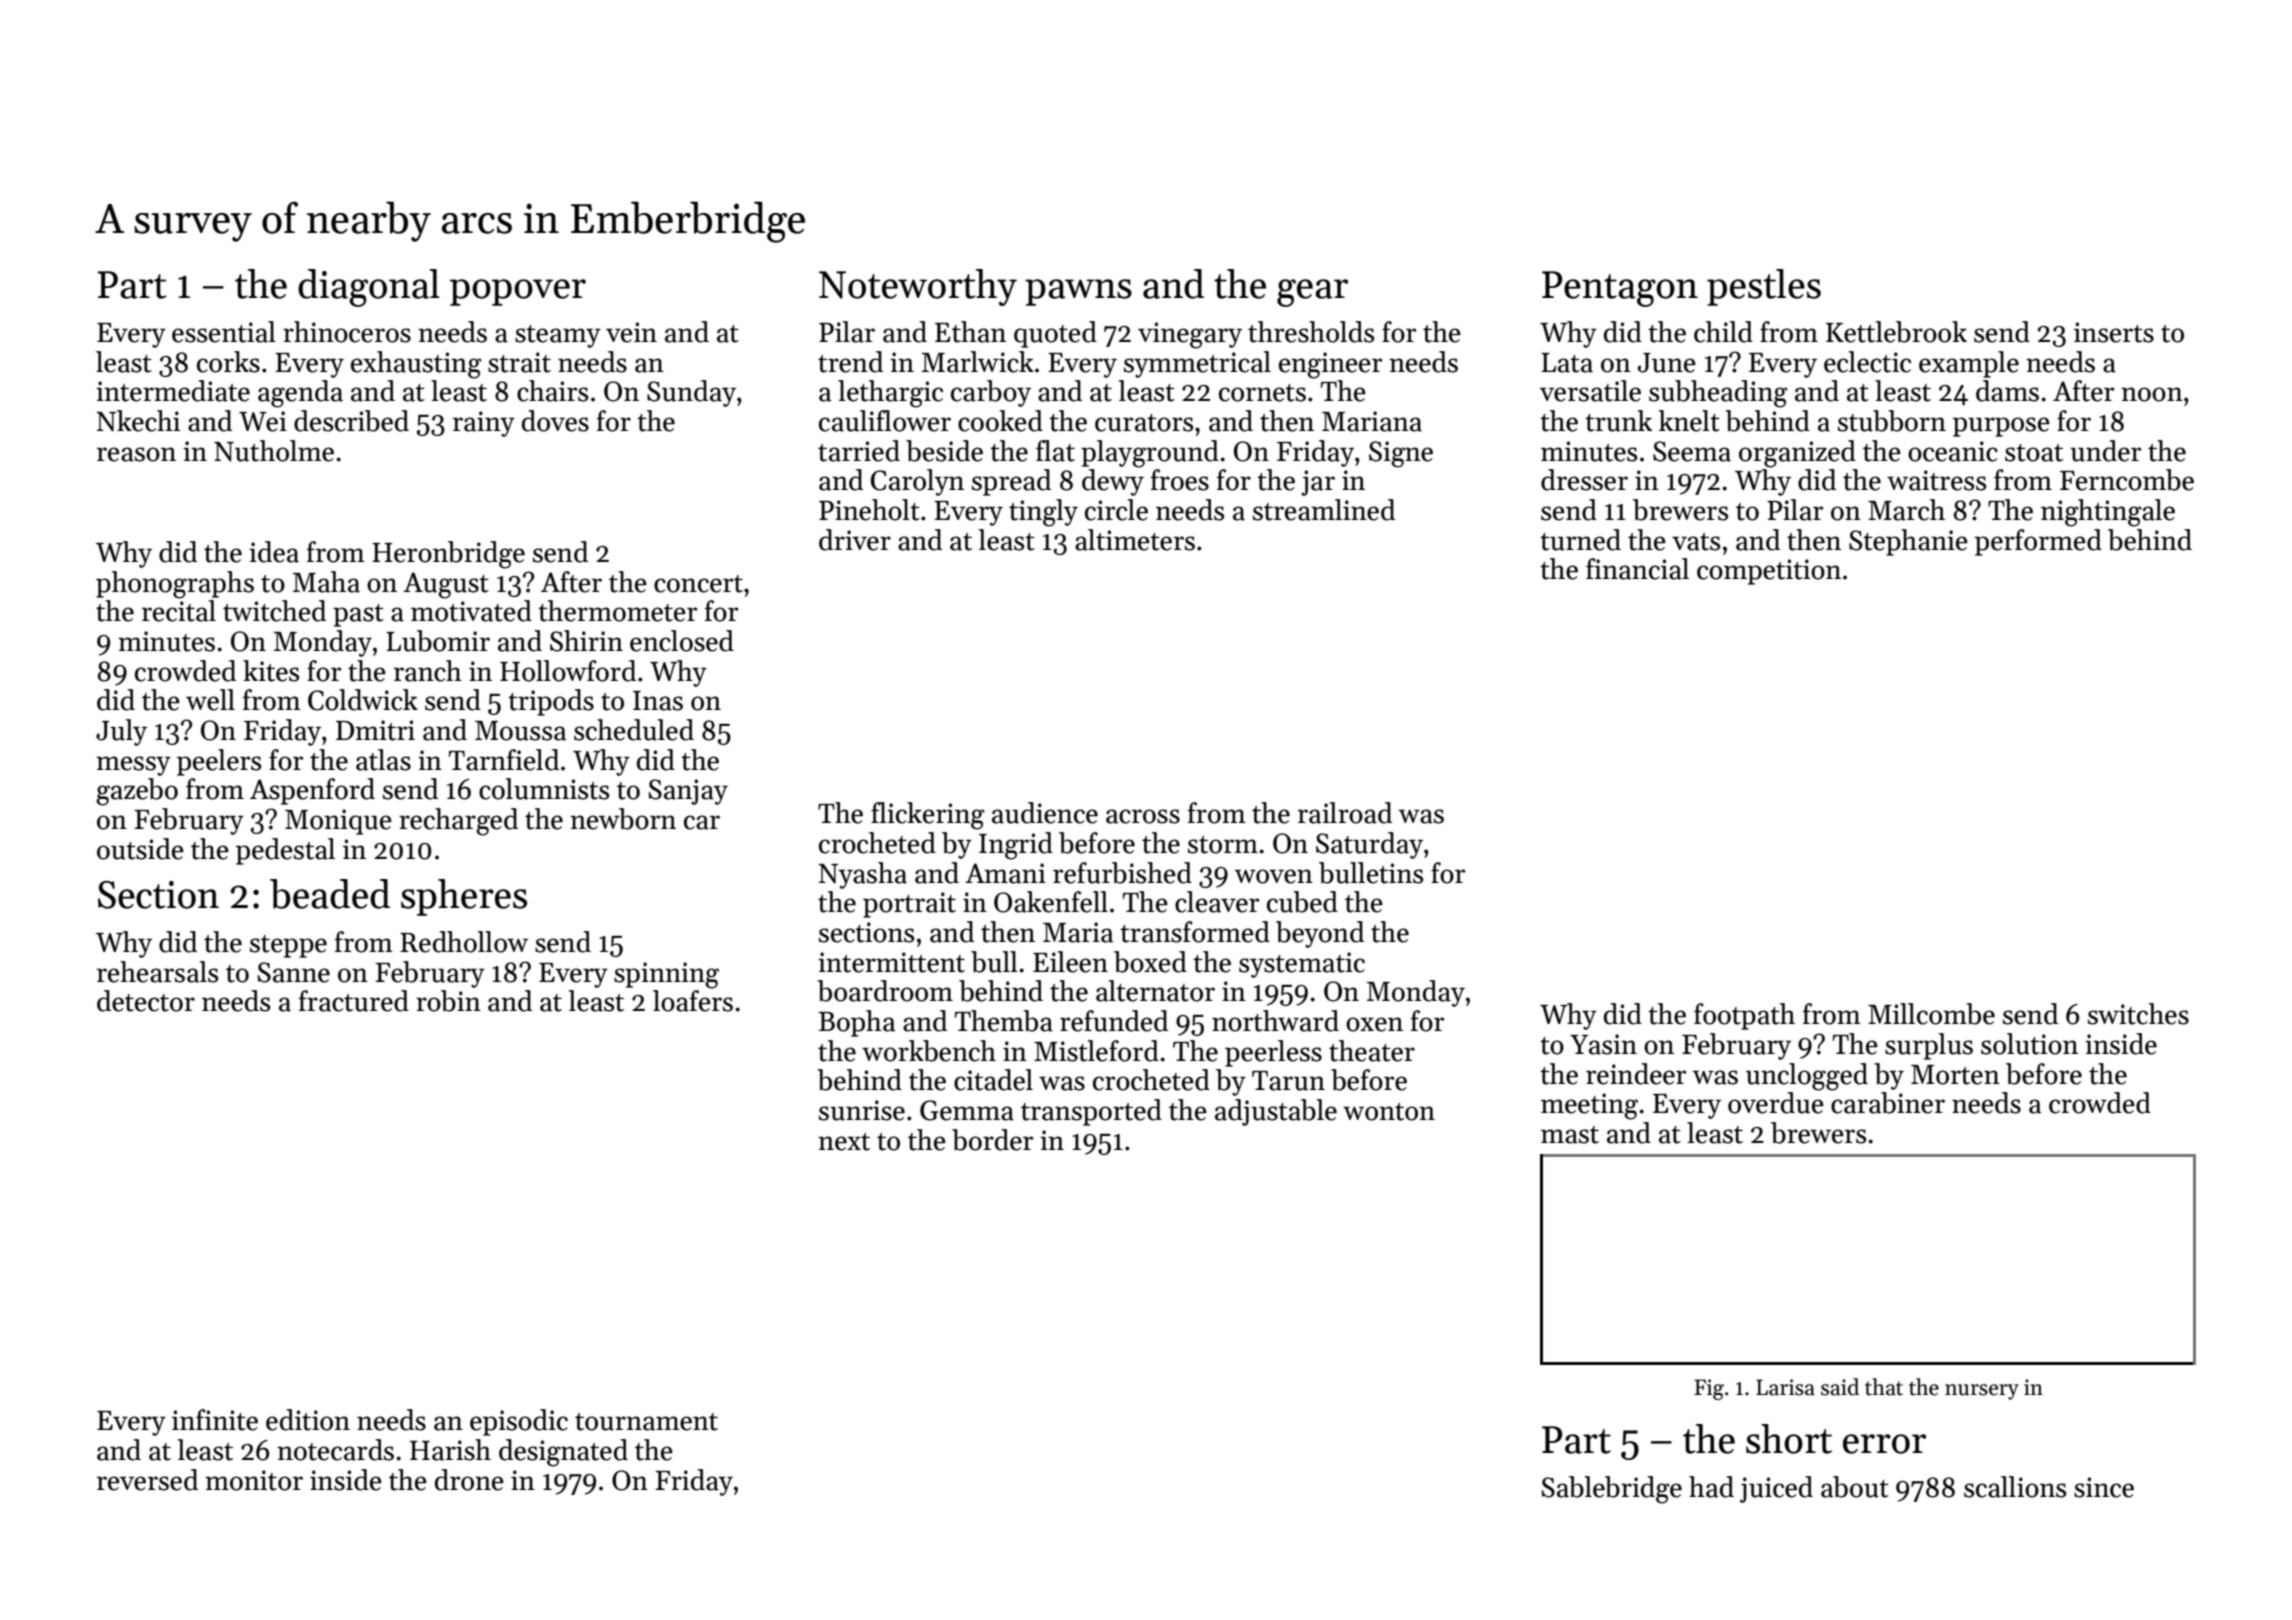  Describe the element at coordinates (1570, 1135) in the page. I see `mast` at that location.
